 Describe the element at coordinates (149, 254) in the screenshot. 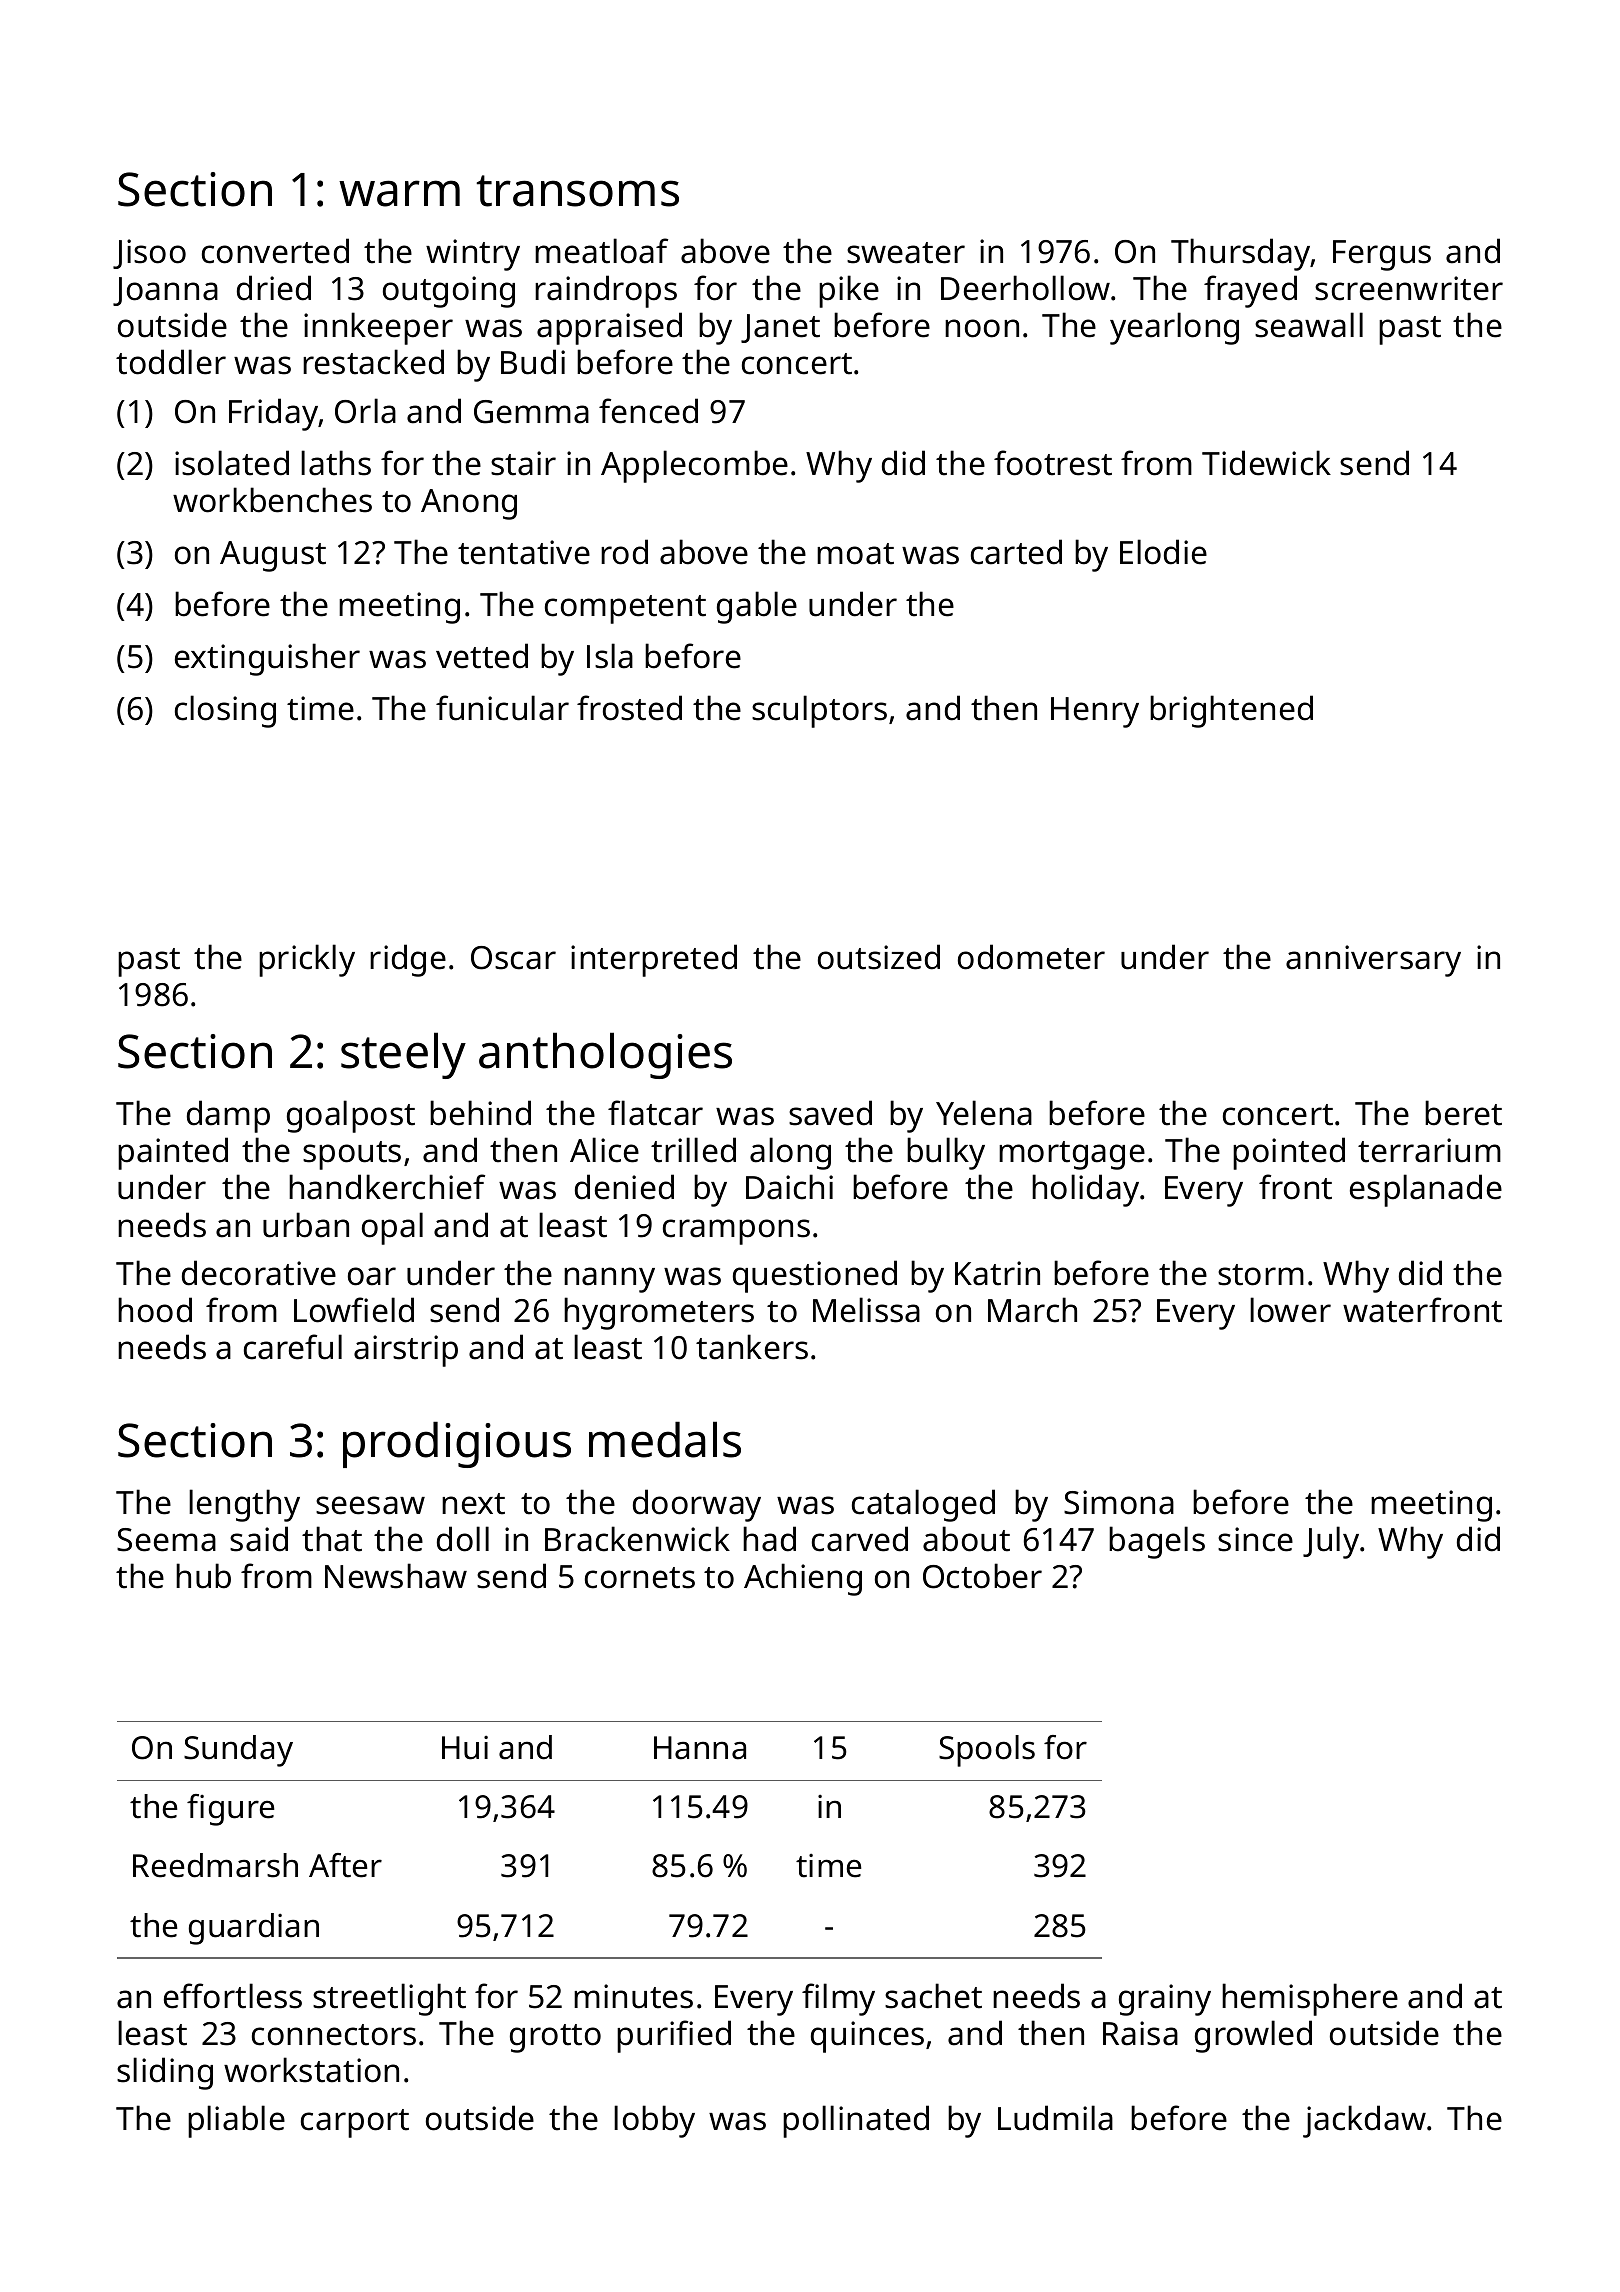

I see `Jisoo` at that location.
